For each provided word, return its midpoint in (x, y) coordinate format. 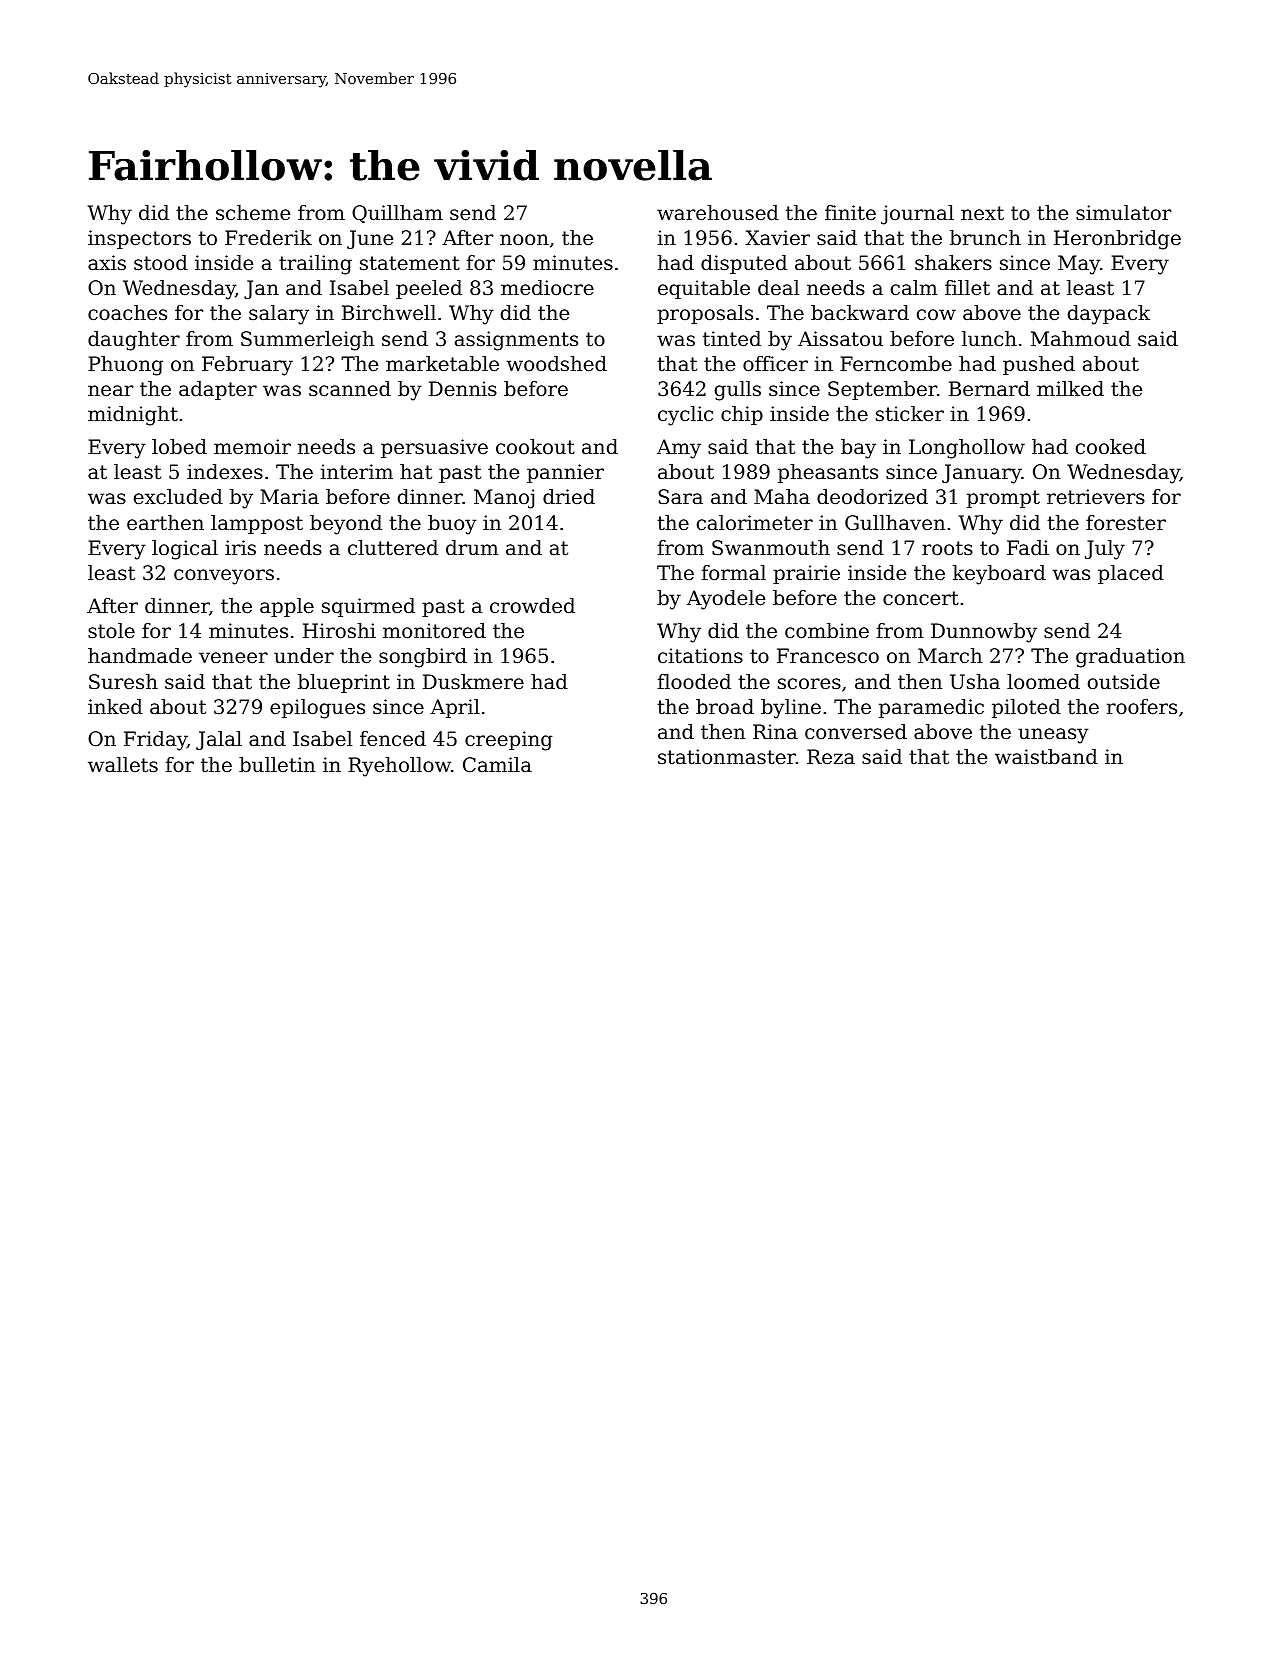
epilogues (317, 709)
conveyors (224, 577)
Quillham (397, 214)
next (982, 213)
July (1105, 550)
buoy (452, 525)
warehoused (718, 213)
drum (472, 548)
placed (1131, 574)
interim (356, 471)
